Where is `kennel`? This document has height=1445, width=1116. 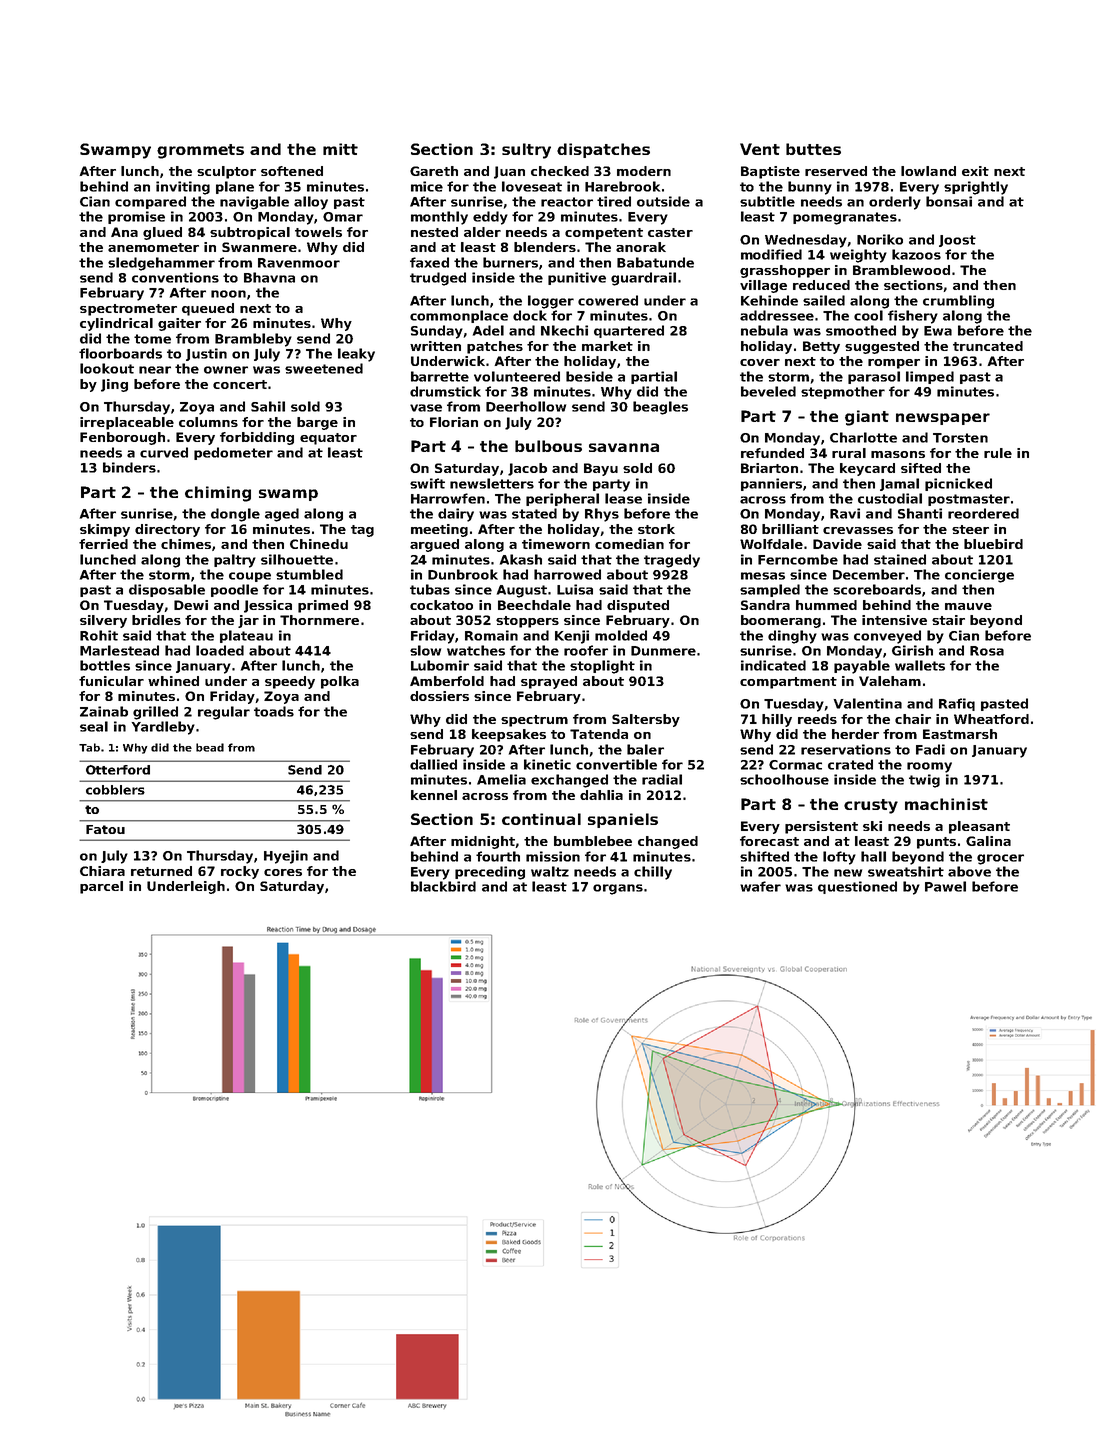 kennel is located at coordinates (434, 795).
